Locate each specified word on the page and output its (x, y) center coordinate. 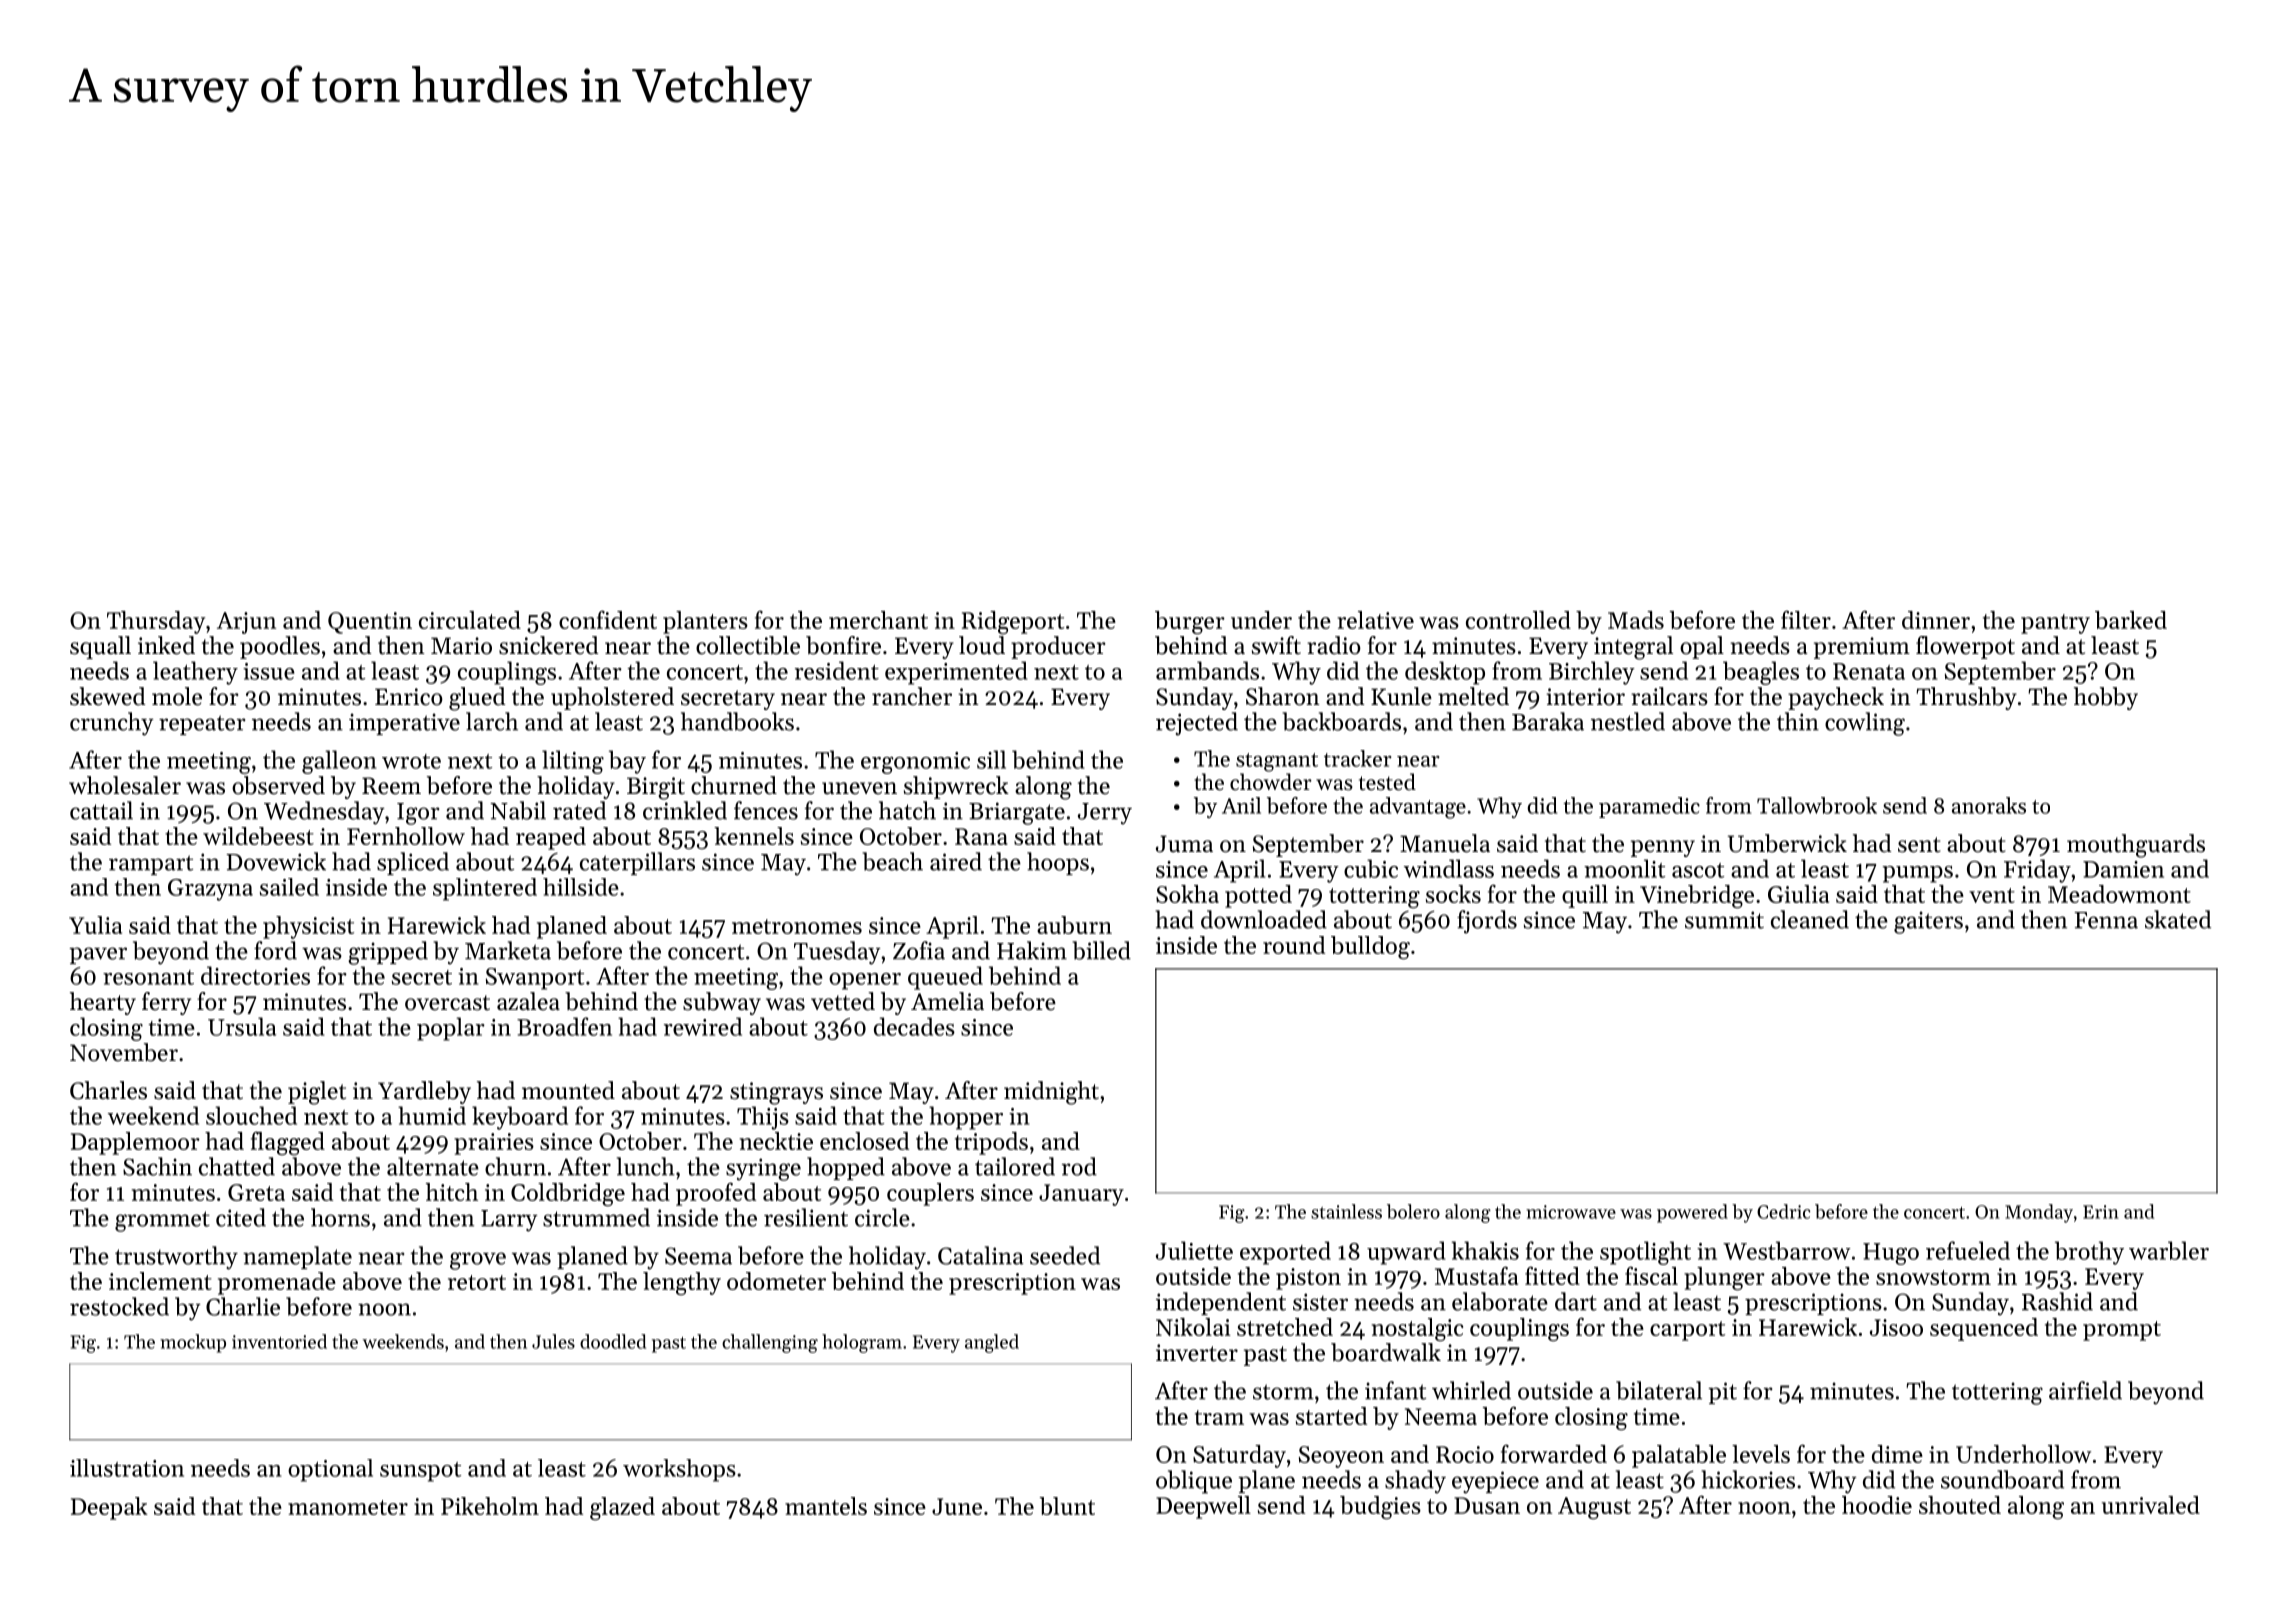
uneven (859, 788)
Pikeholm (490, 1506)
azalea (528, 1001)
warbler (2169, 1250)
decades (914, 1026)
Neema (1441, 1416)
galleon (339, 762)
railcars (1669, 696)
